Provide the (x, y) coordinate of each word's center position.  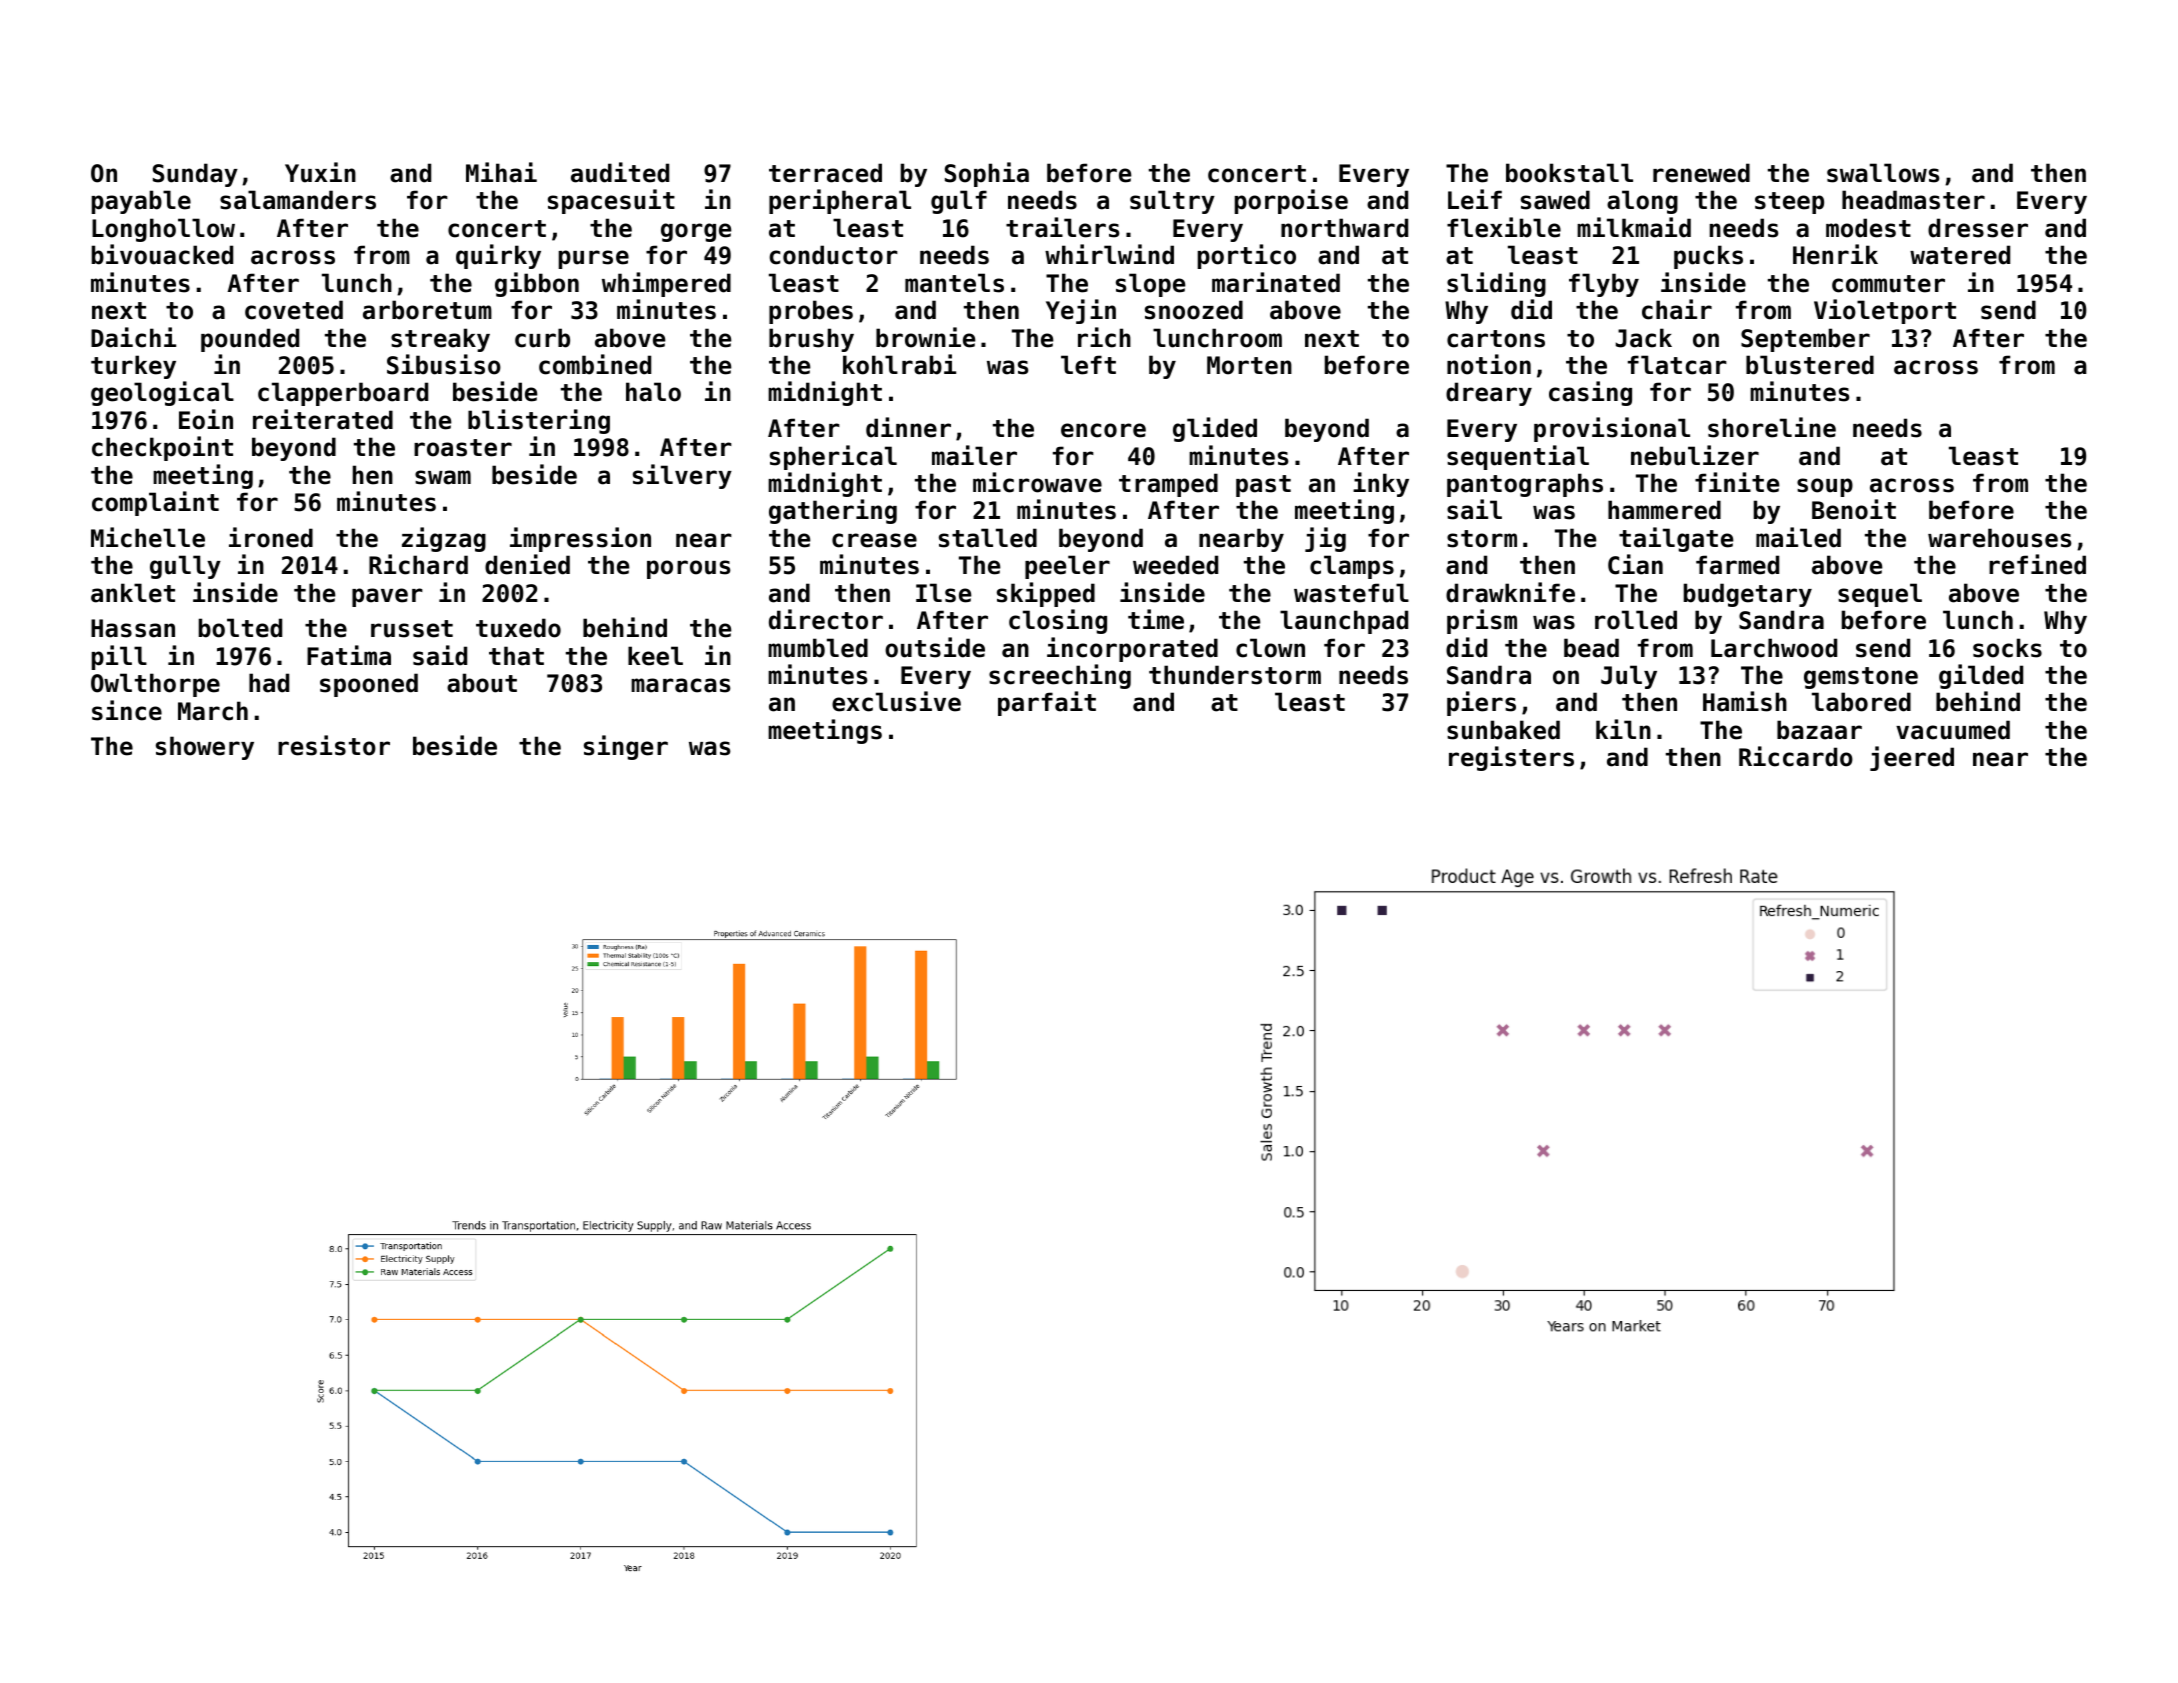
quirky (498, 256)
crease (874, 540)
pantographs (1525, 485)
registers (1511, 758)
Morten (1249, 365)
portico (1247, 256)
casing (1590, 393)
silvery (682, 476)
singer (626, 747)
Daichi (133, 337)
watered (1960, 255)
